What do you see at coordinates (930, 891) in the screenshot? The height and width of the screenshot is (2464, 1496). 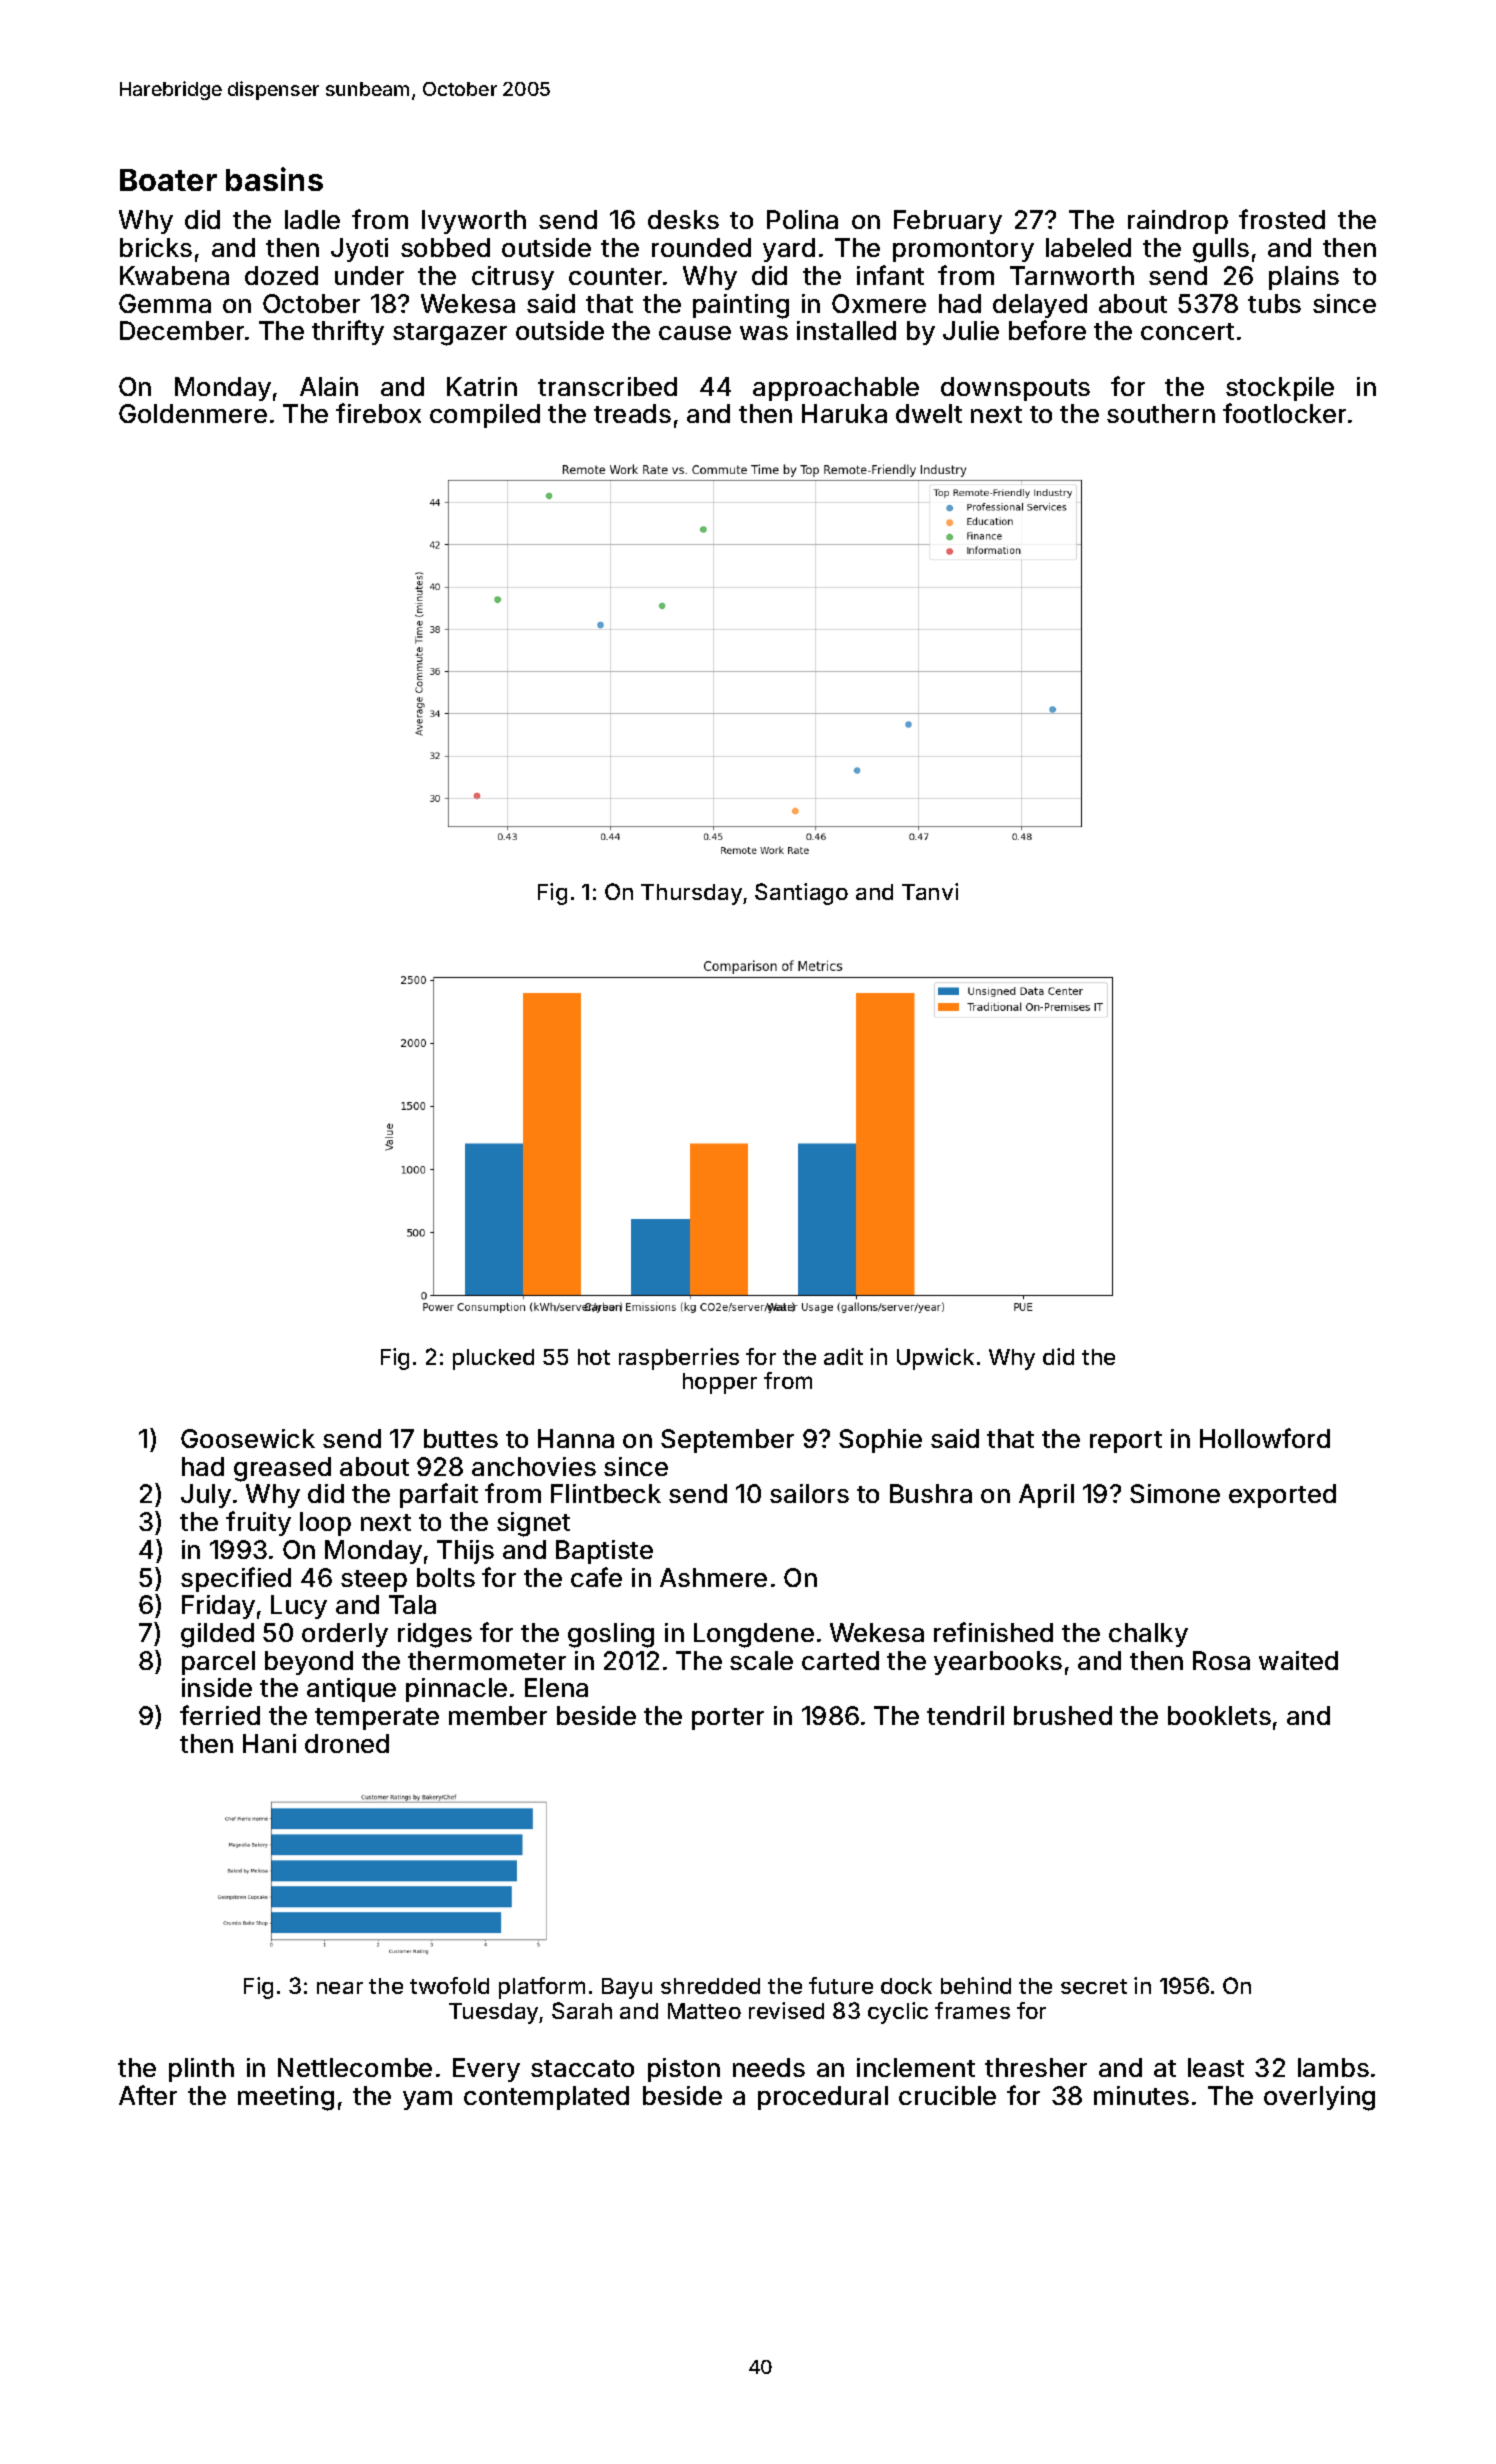 I see `Tanvi` at bounding box center [930, 891].
